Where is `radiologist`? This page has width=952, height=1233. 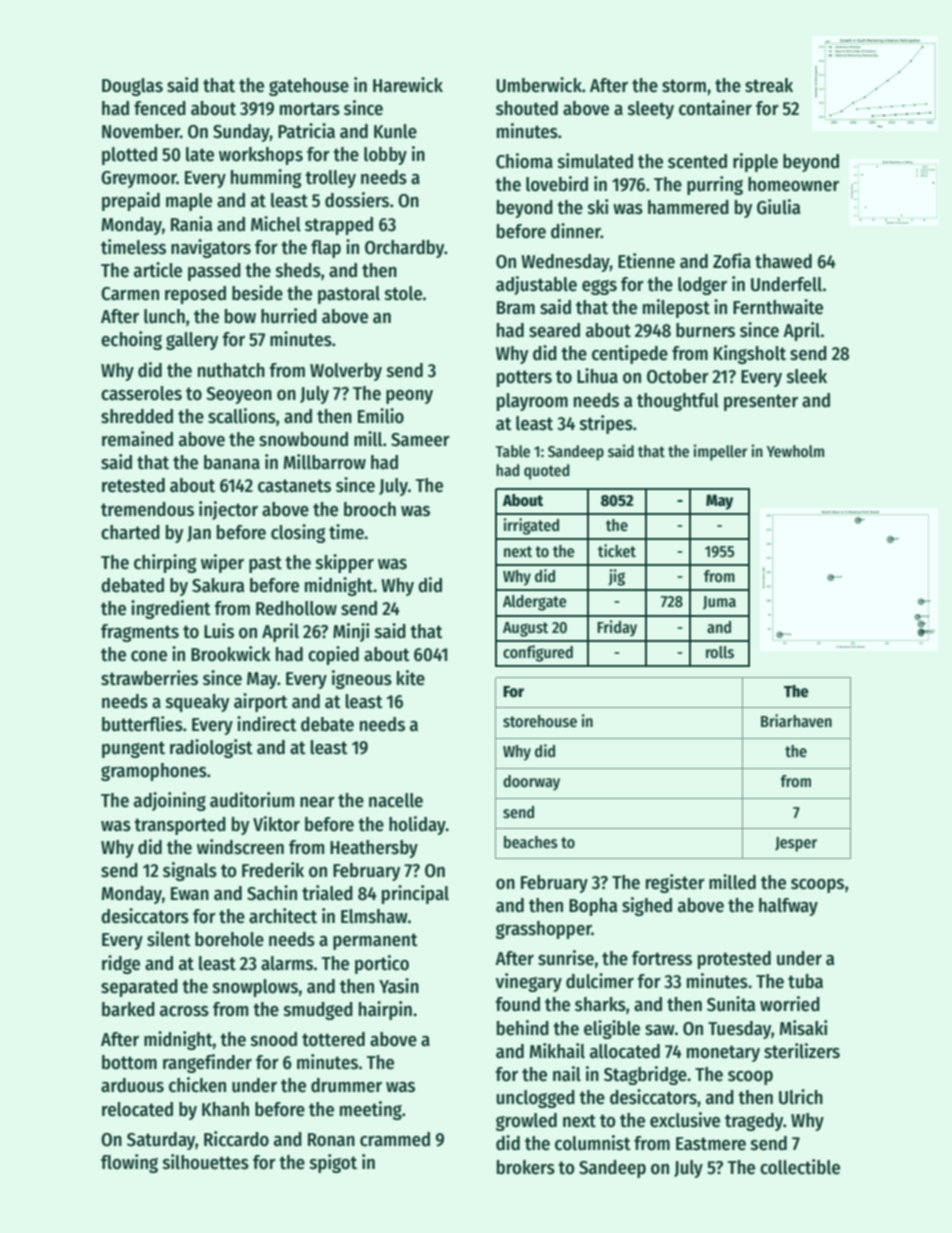
radiologist is located at coordinates (211, 748).
